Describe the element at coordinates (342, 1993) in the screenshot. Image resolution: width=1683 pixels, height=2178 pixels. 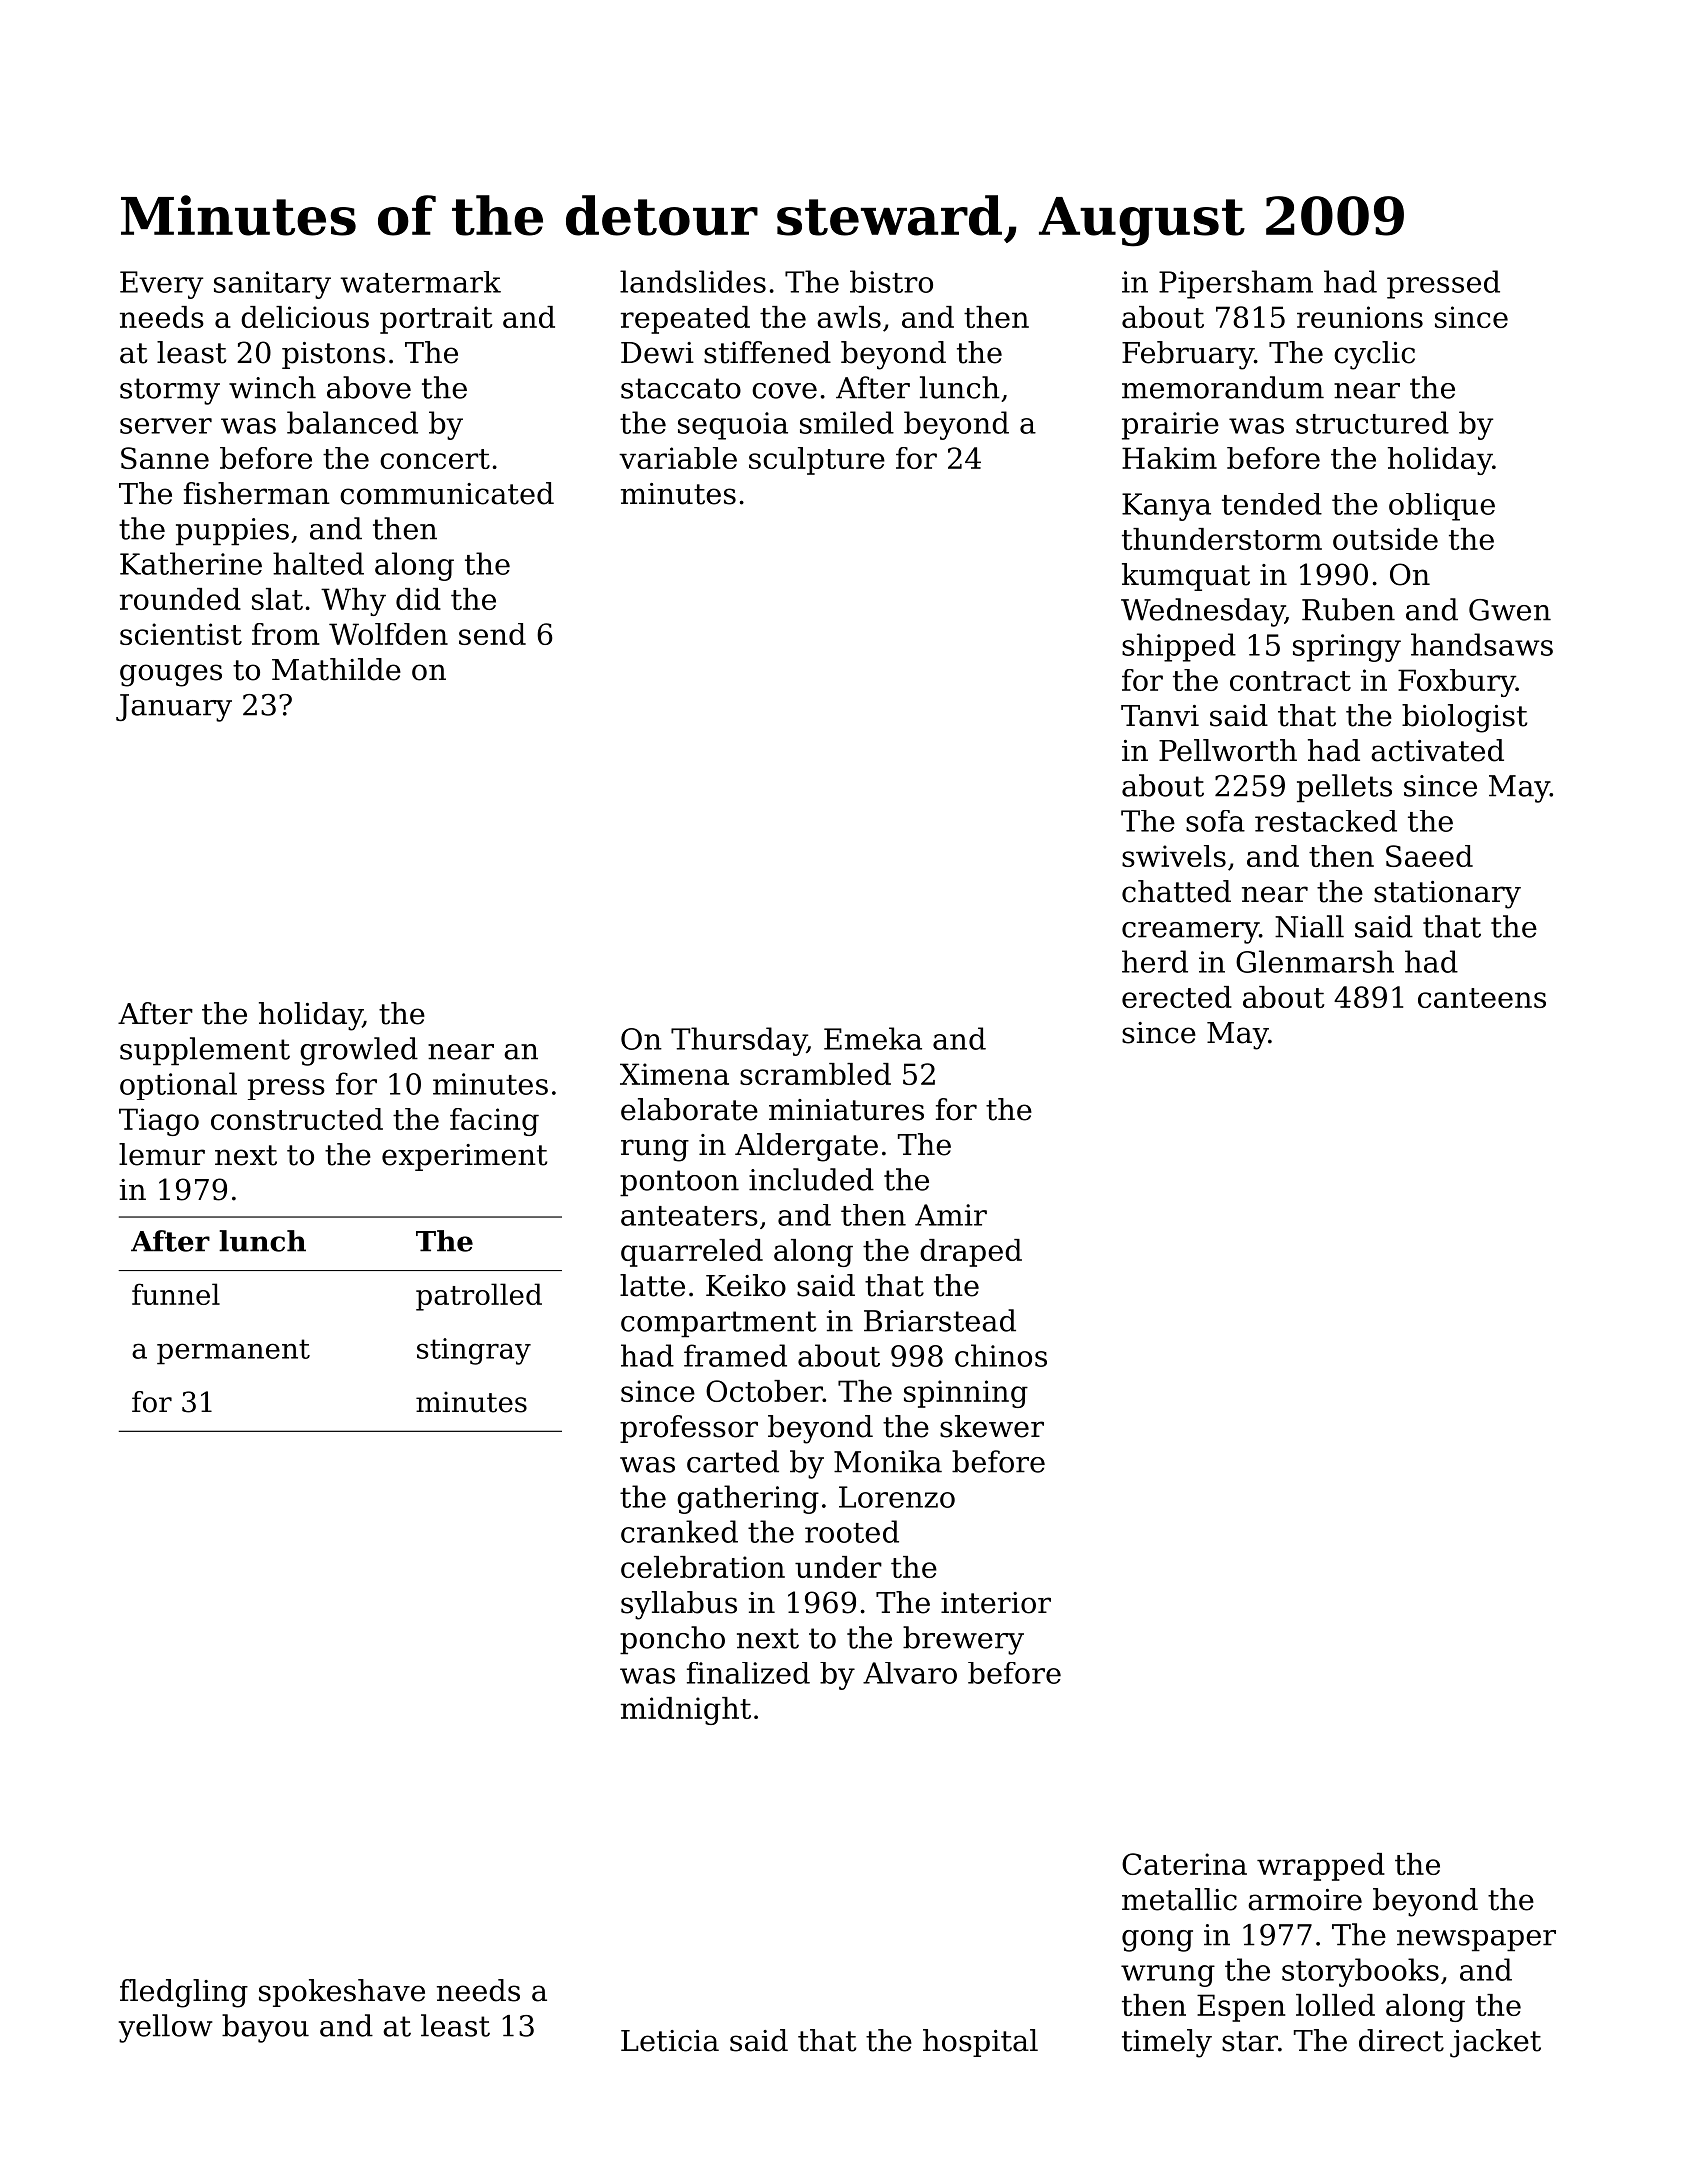
I see `spokeshave` at that location.
